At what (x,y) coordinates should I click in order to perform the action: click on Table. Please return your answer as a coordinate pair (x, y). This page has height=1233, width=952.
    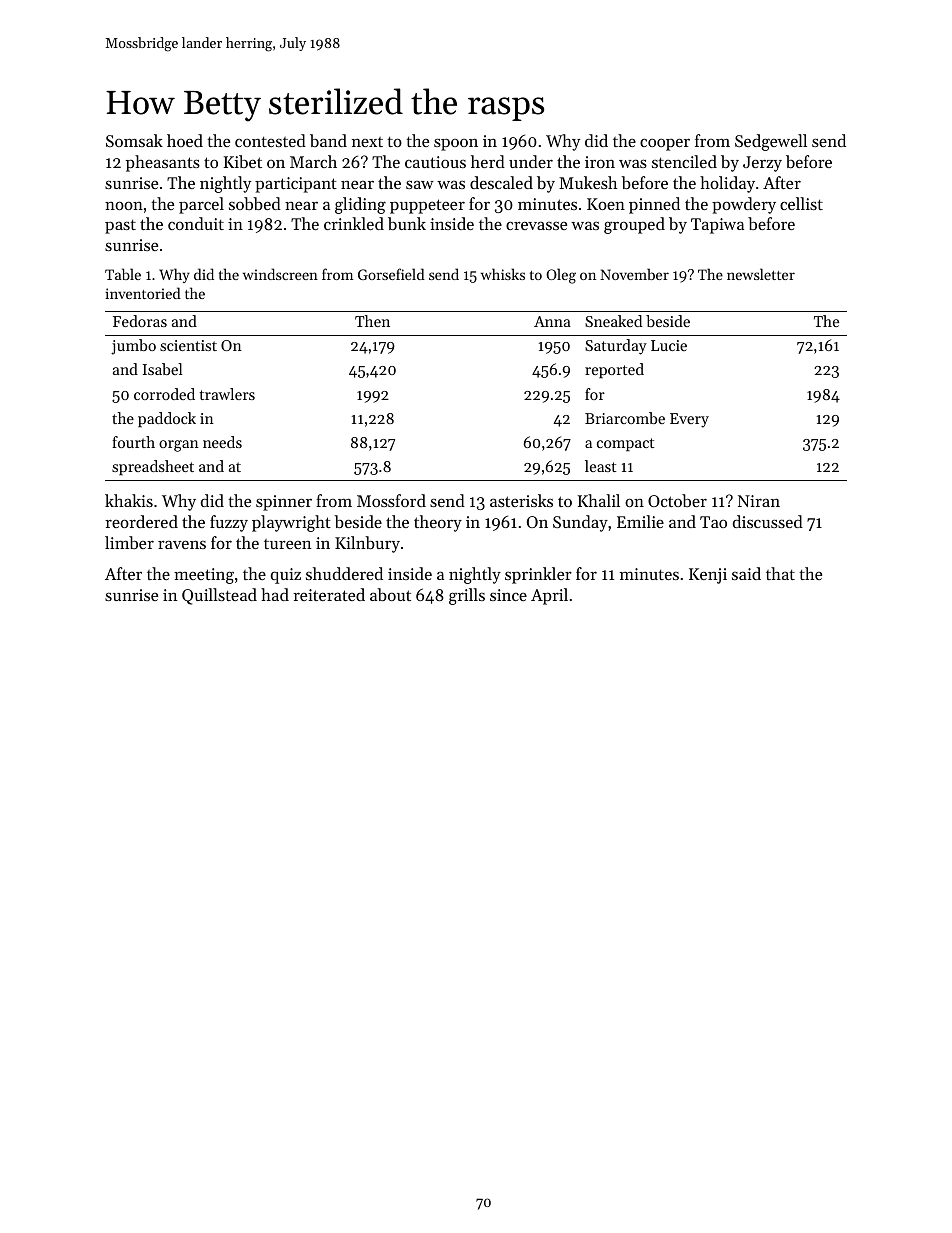
    Looking at the image, I should click on (123, 274).
